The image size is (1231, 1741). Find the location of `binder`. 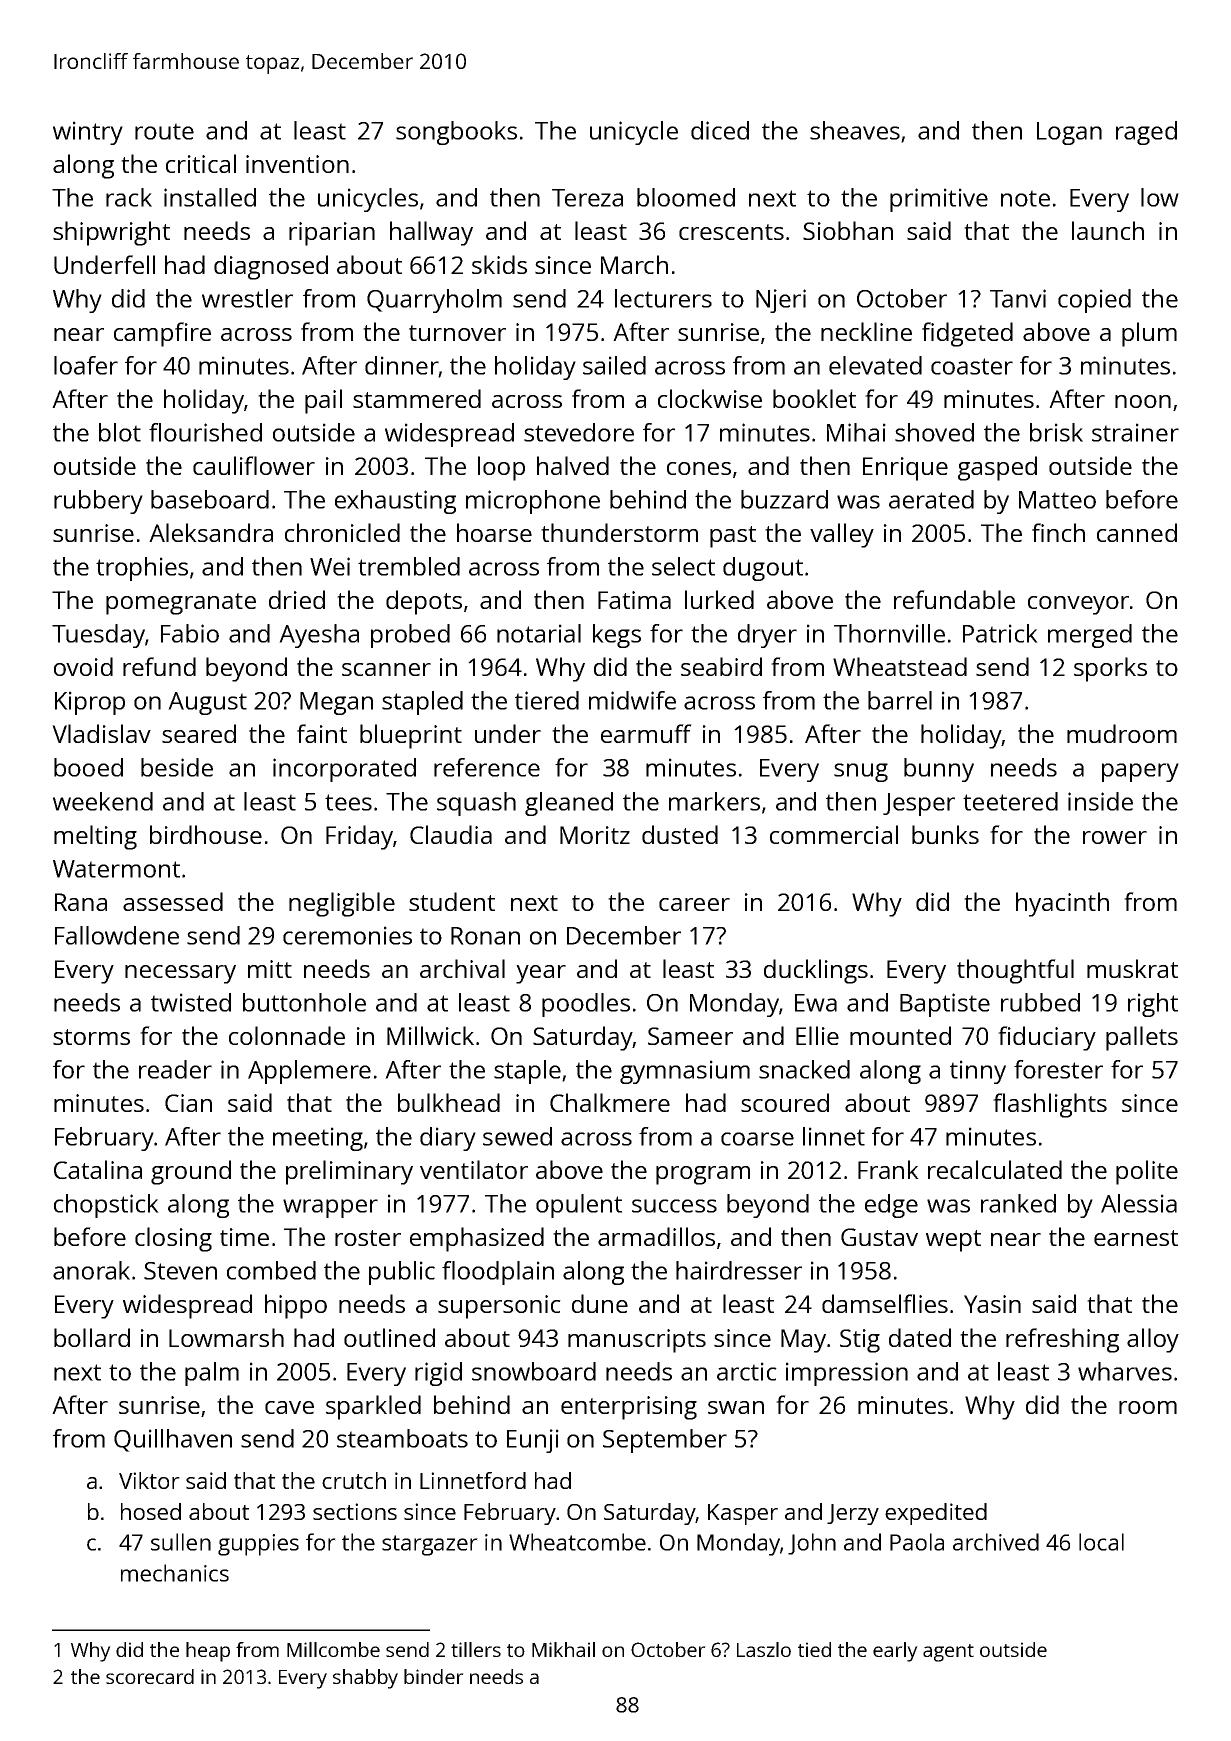

binder is located at coordinates (434, 1676).
